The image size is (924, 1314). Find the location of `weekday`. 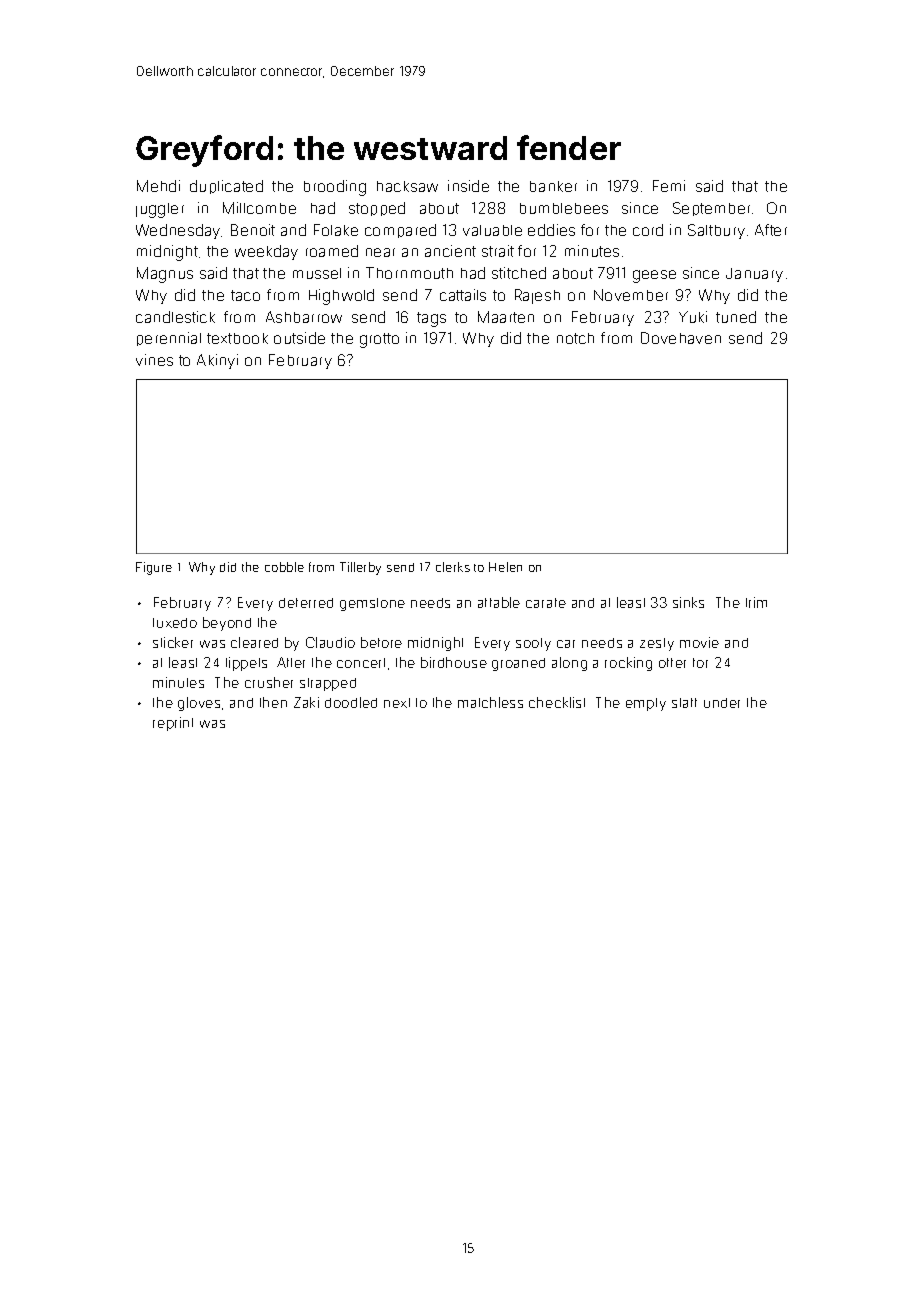

weekday is located at coordinates (266, 252).
